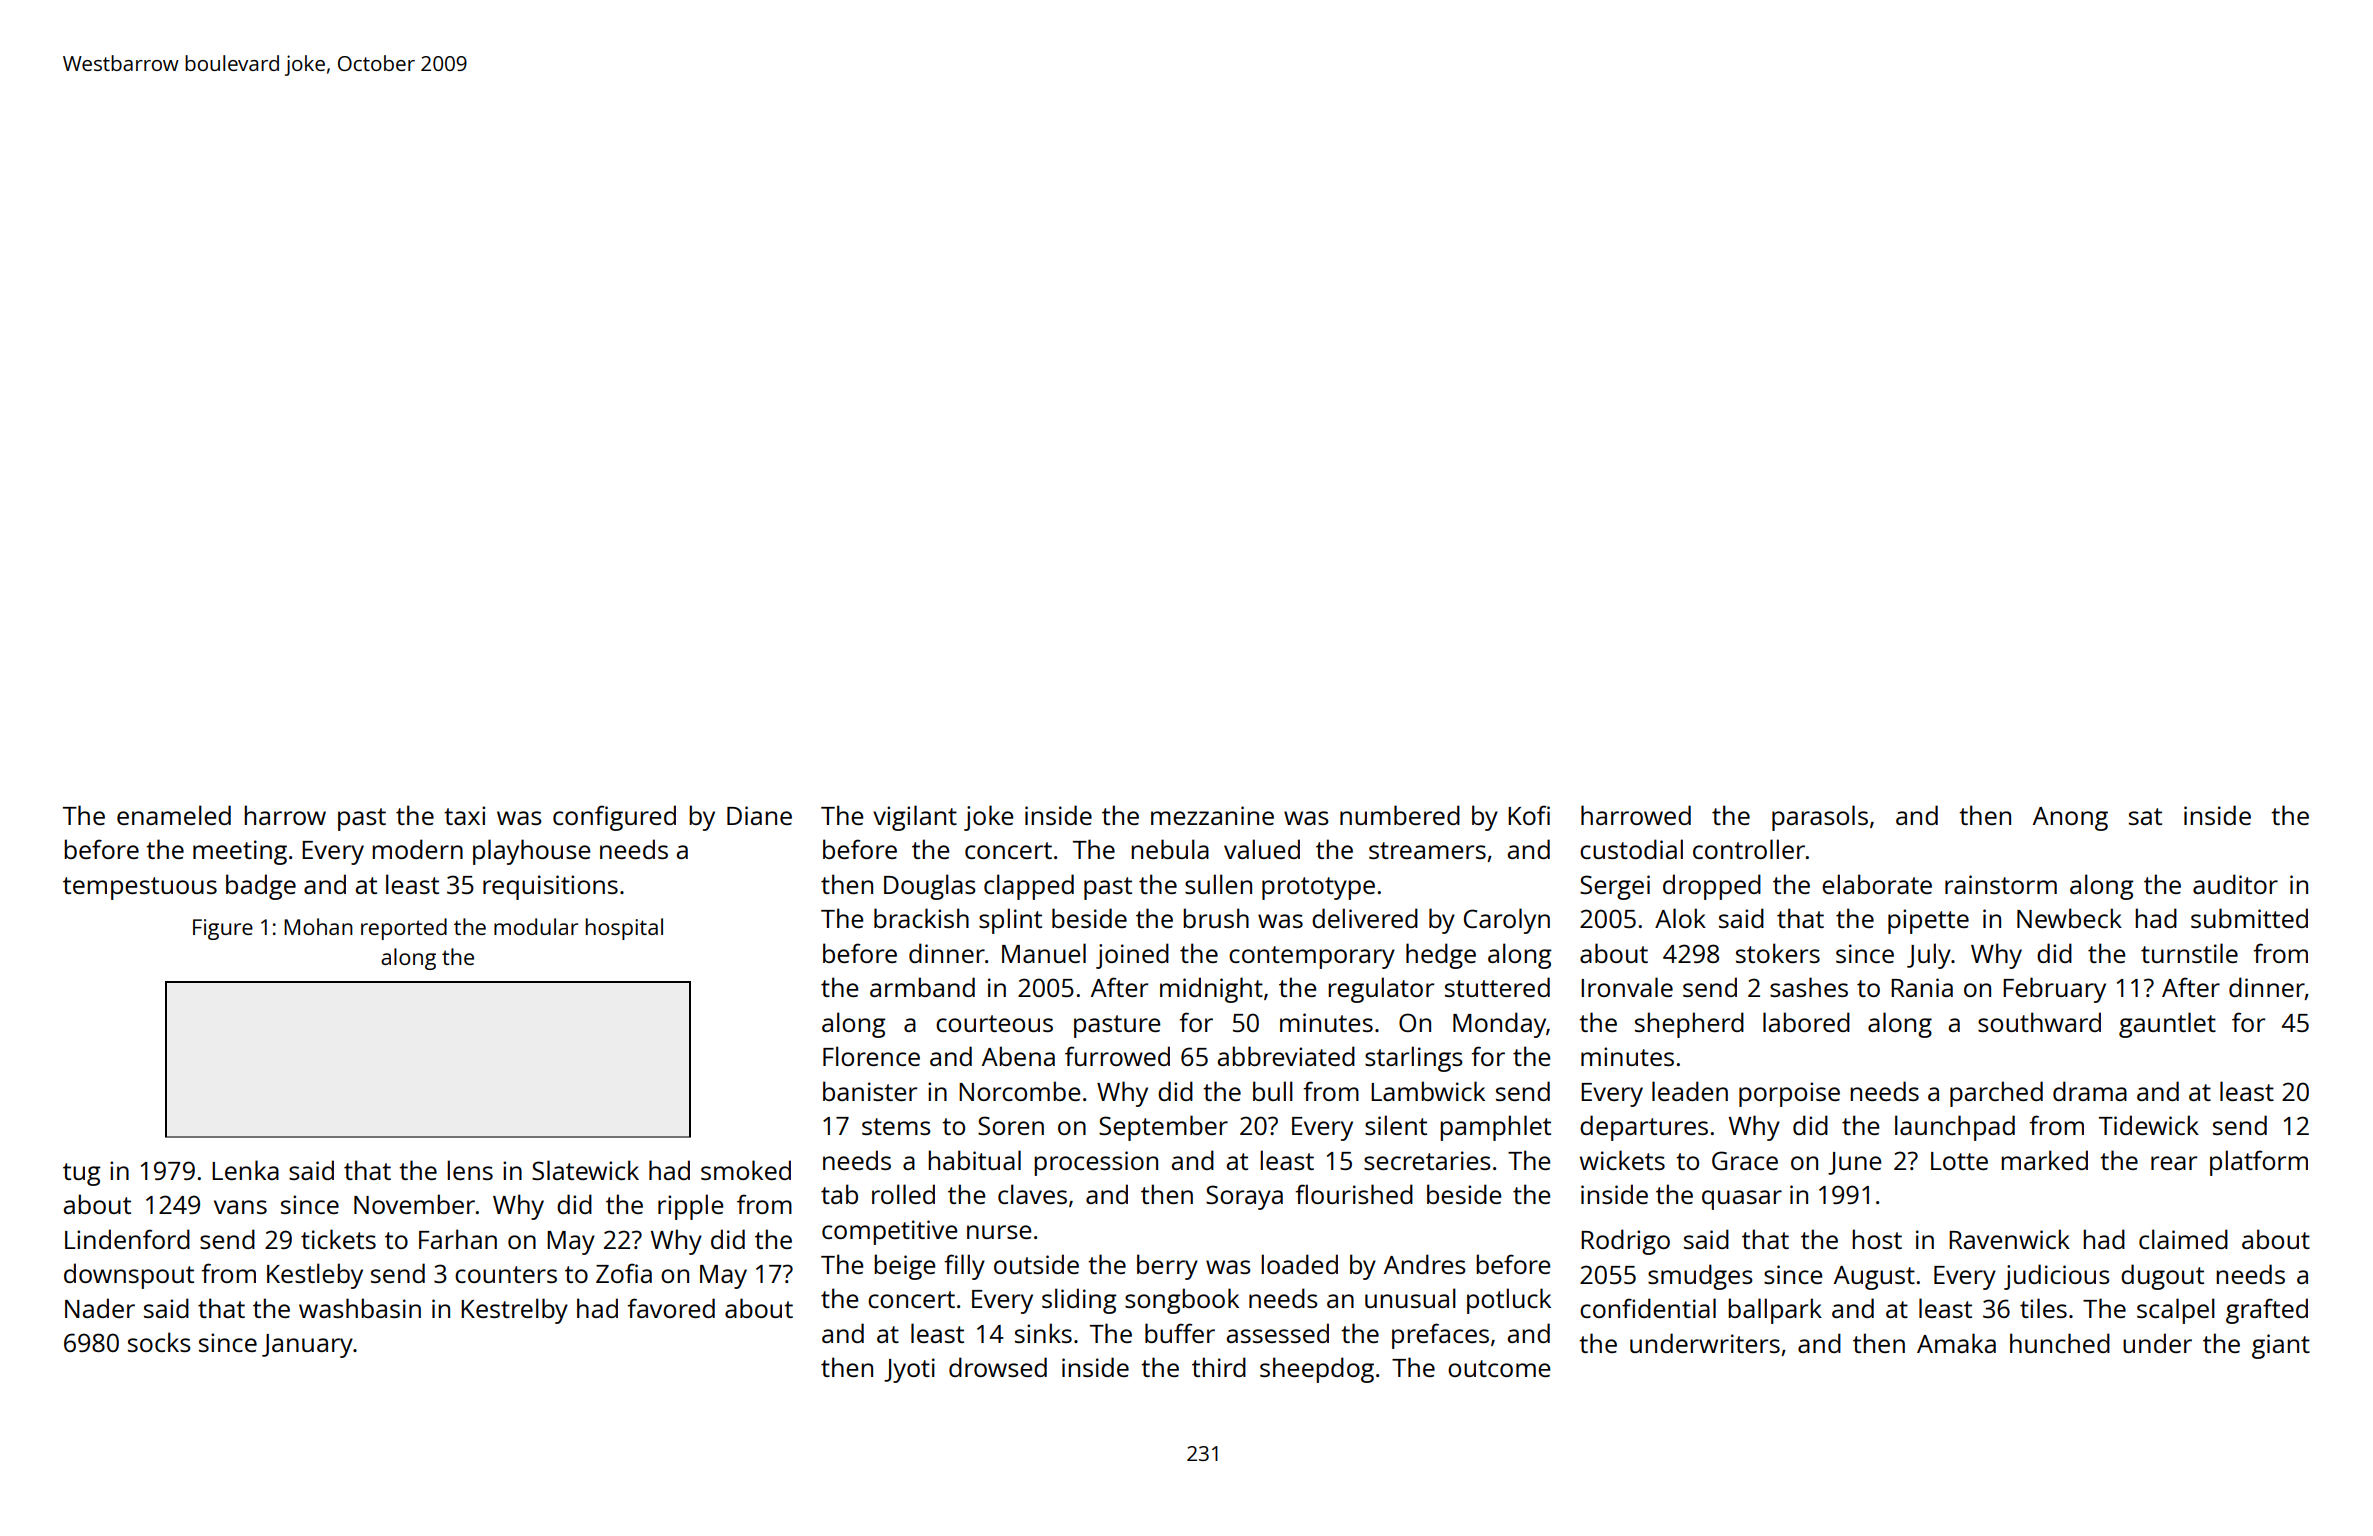 This screenshot has width=2373, height=1536. Describe the element at coordinates (1212, 815) in the screenshot. I see `mezzanine` at that location.
